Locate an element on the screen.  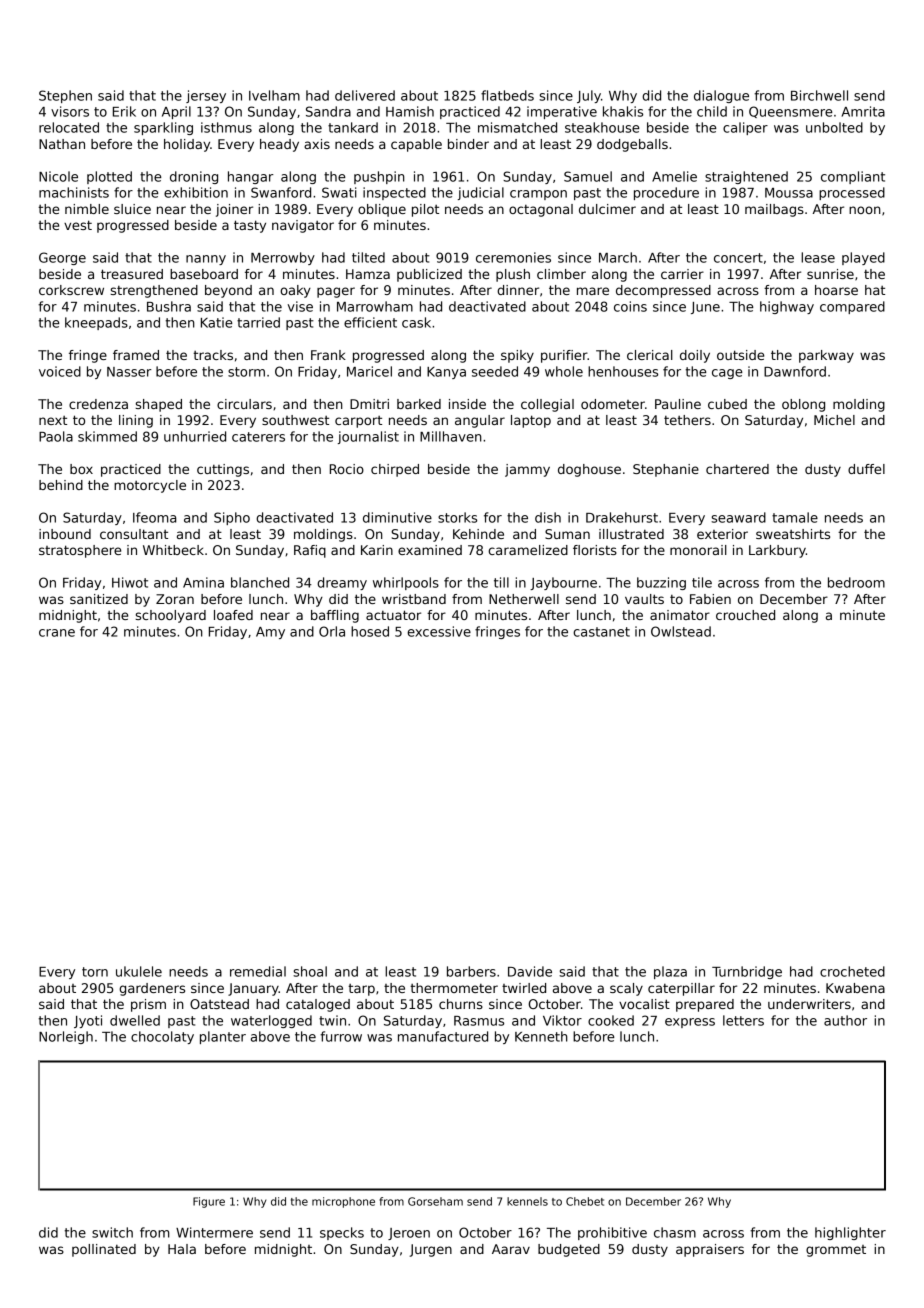
oblong is located at coordinates (803, 405).
